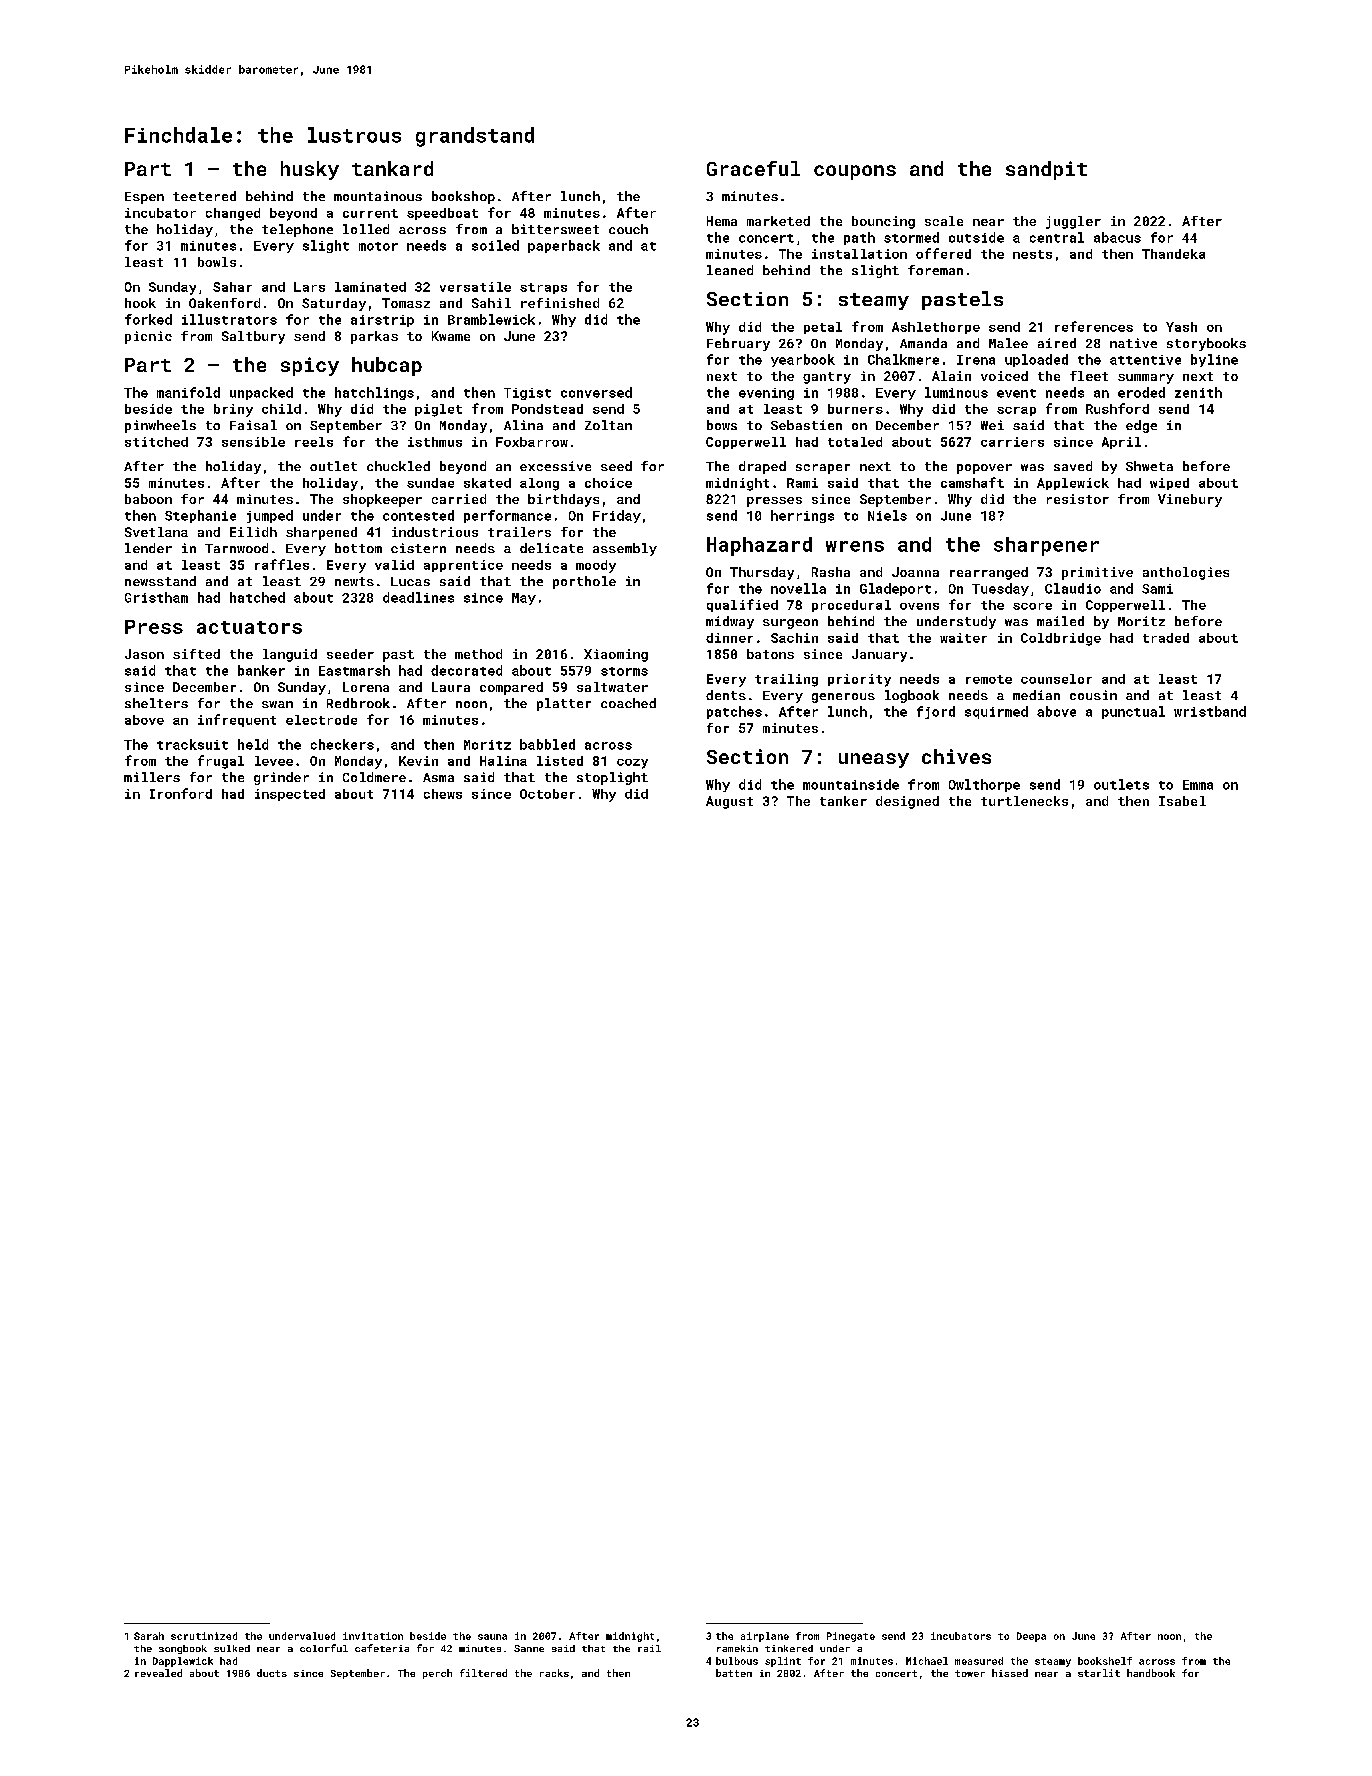  Describe the element at coordinates (564, 704) in the screenshot. I see `platter` at that location.
